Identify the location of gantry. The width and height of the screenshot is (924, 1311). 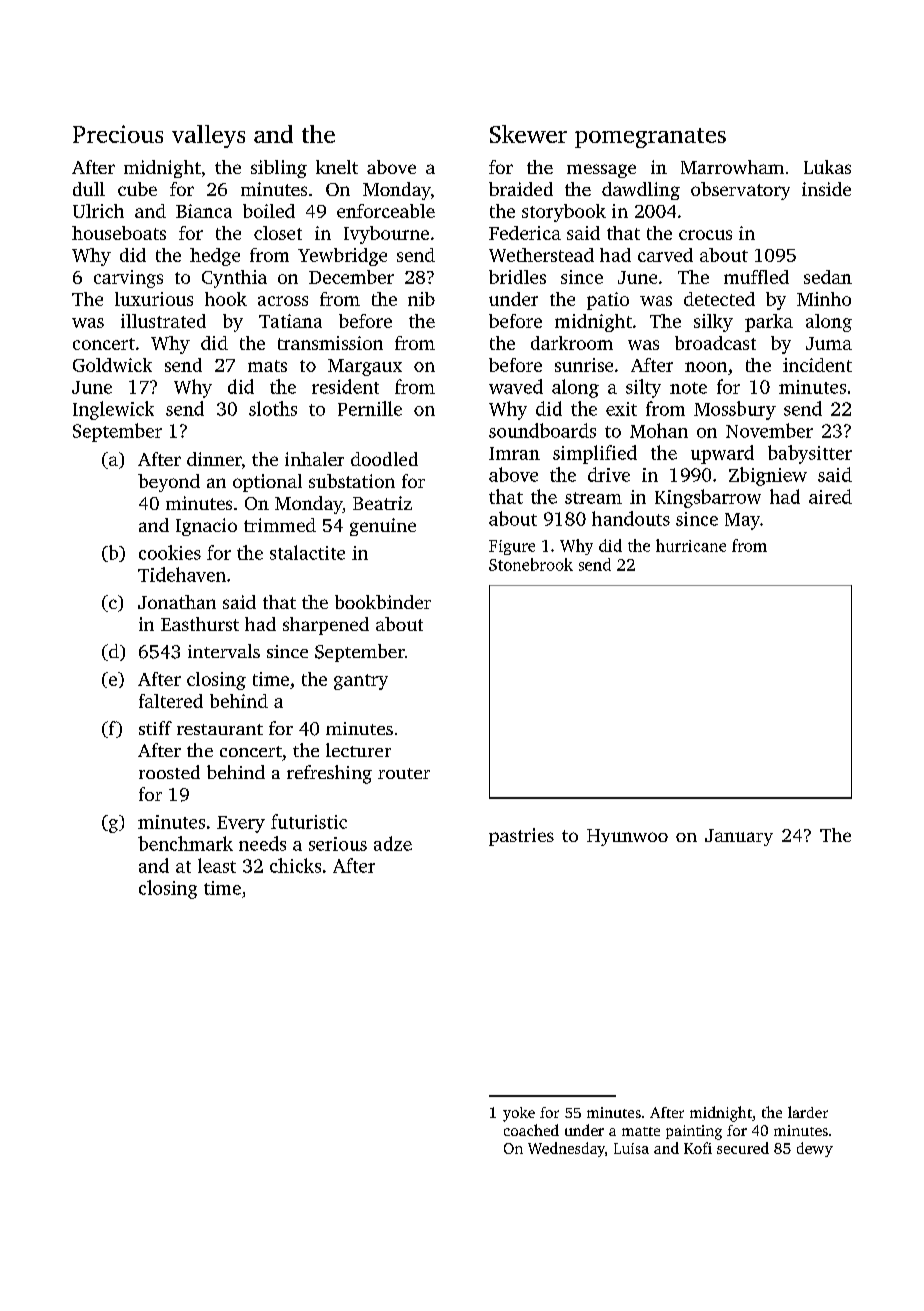
(361, 682).
